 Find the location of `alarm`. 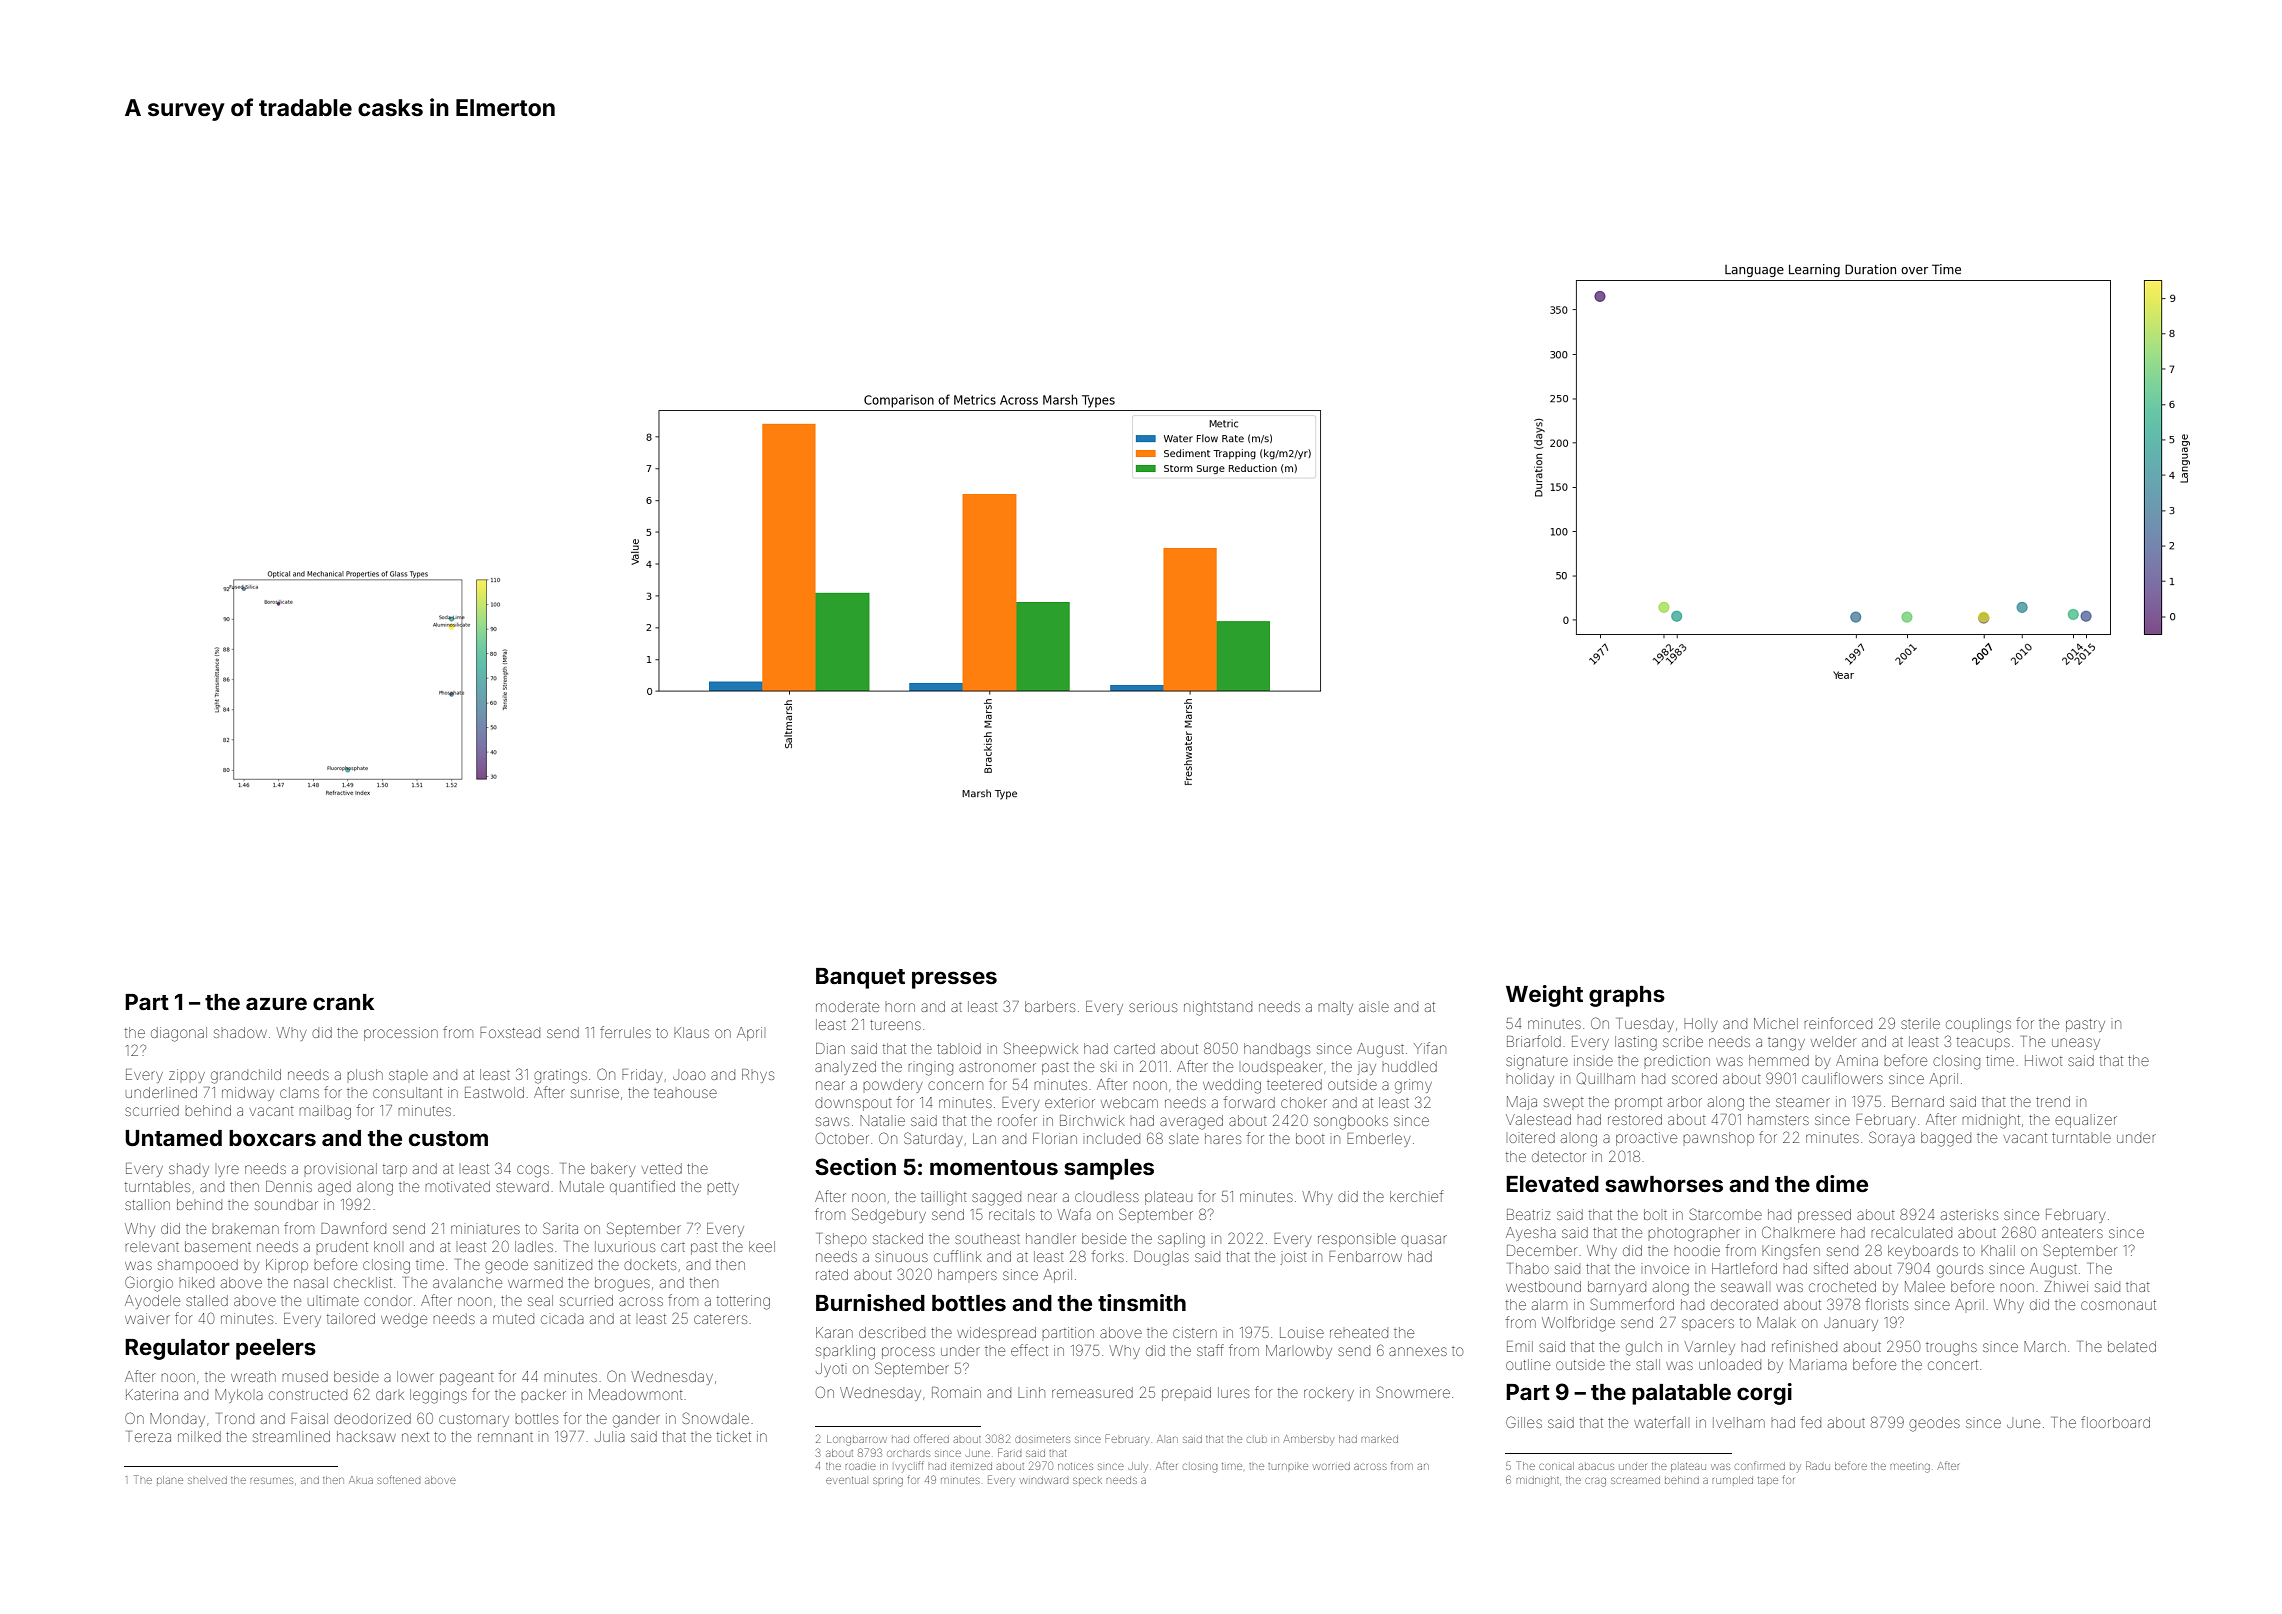

alarm is located at coordinates (1549, 1304).
